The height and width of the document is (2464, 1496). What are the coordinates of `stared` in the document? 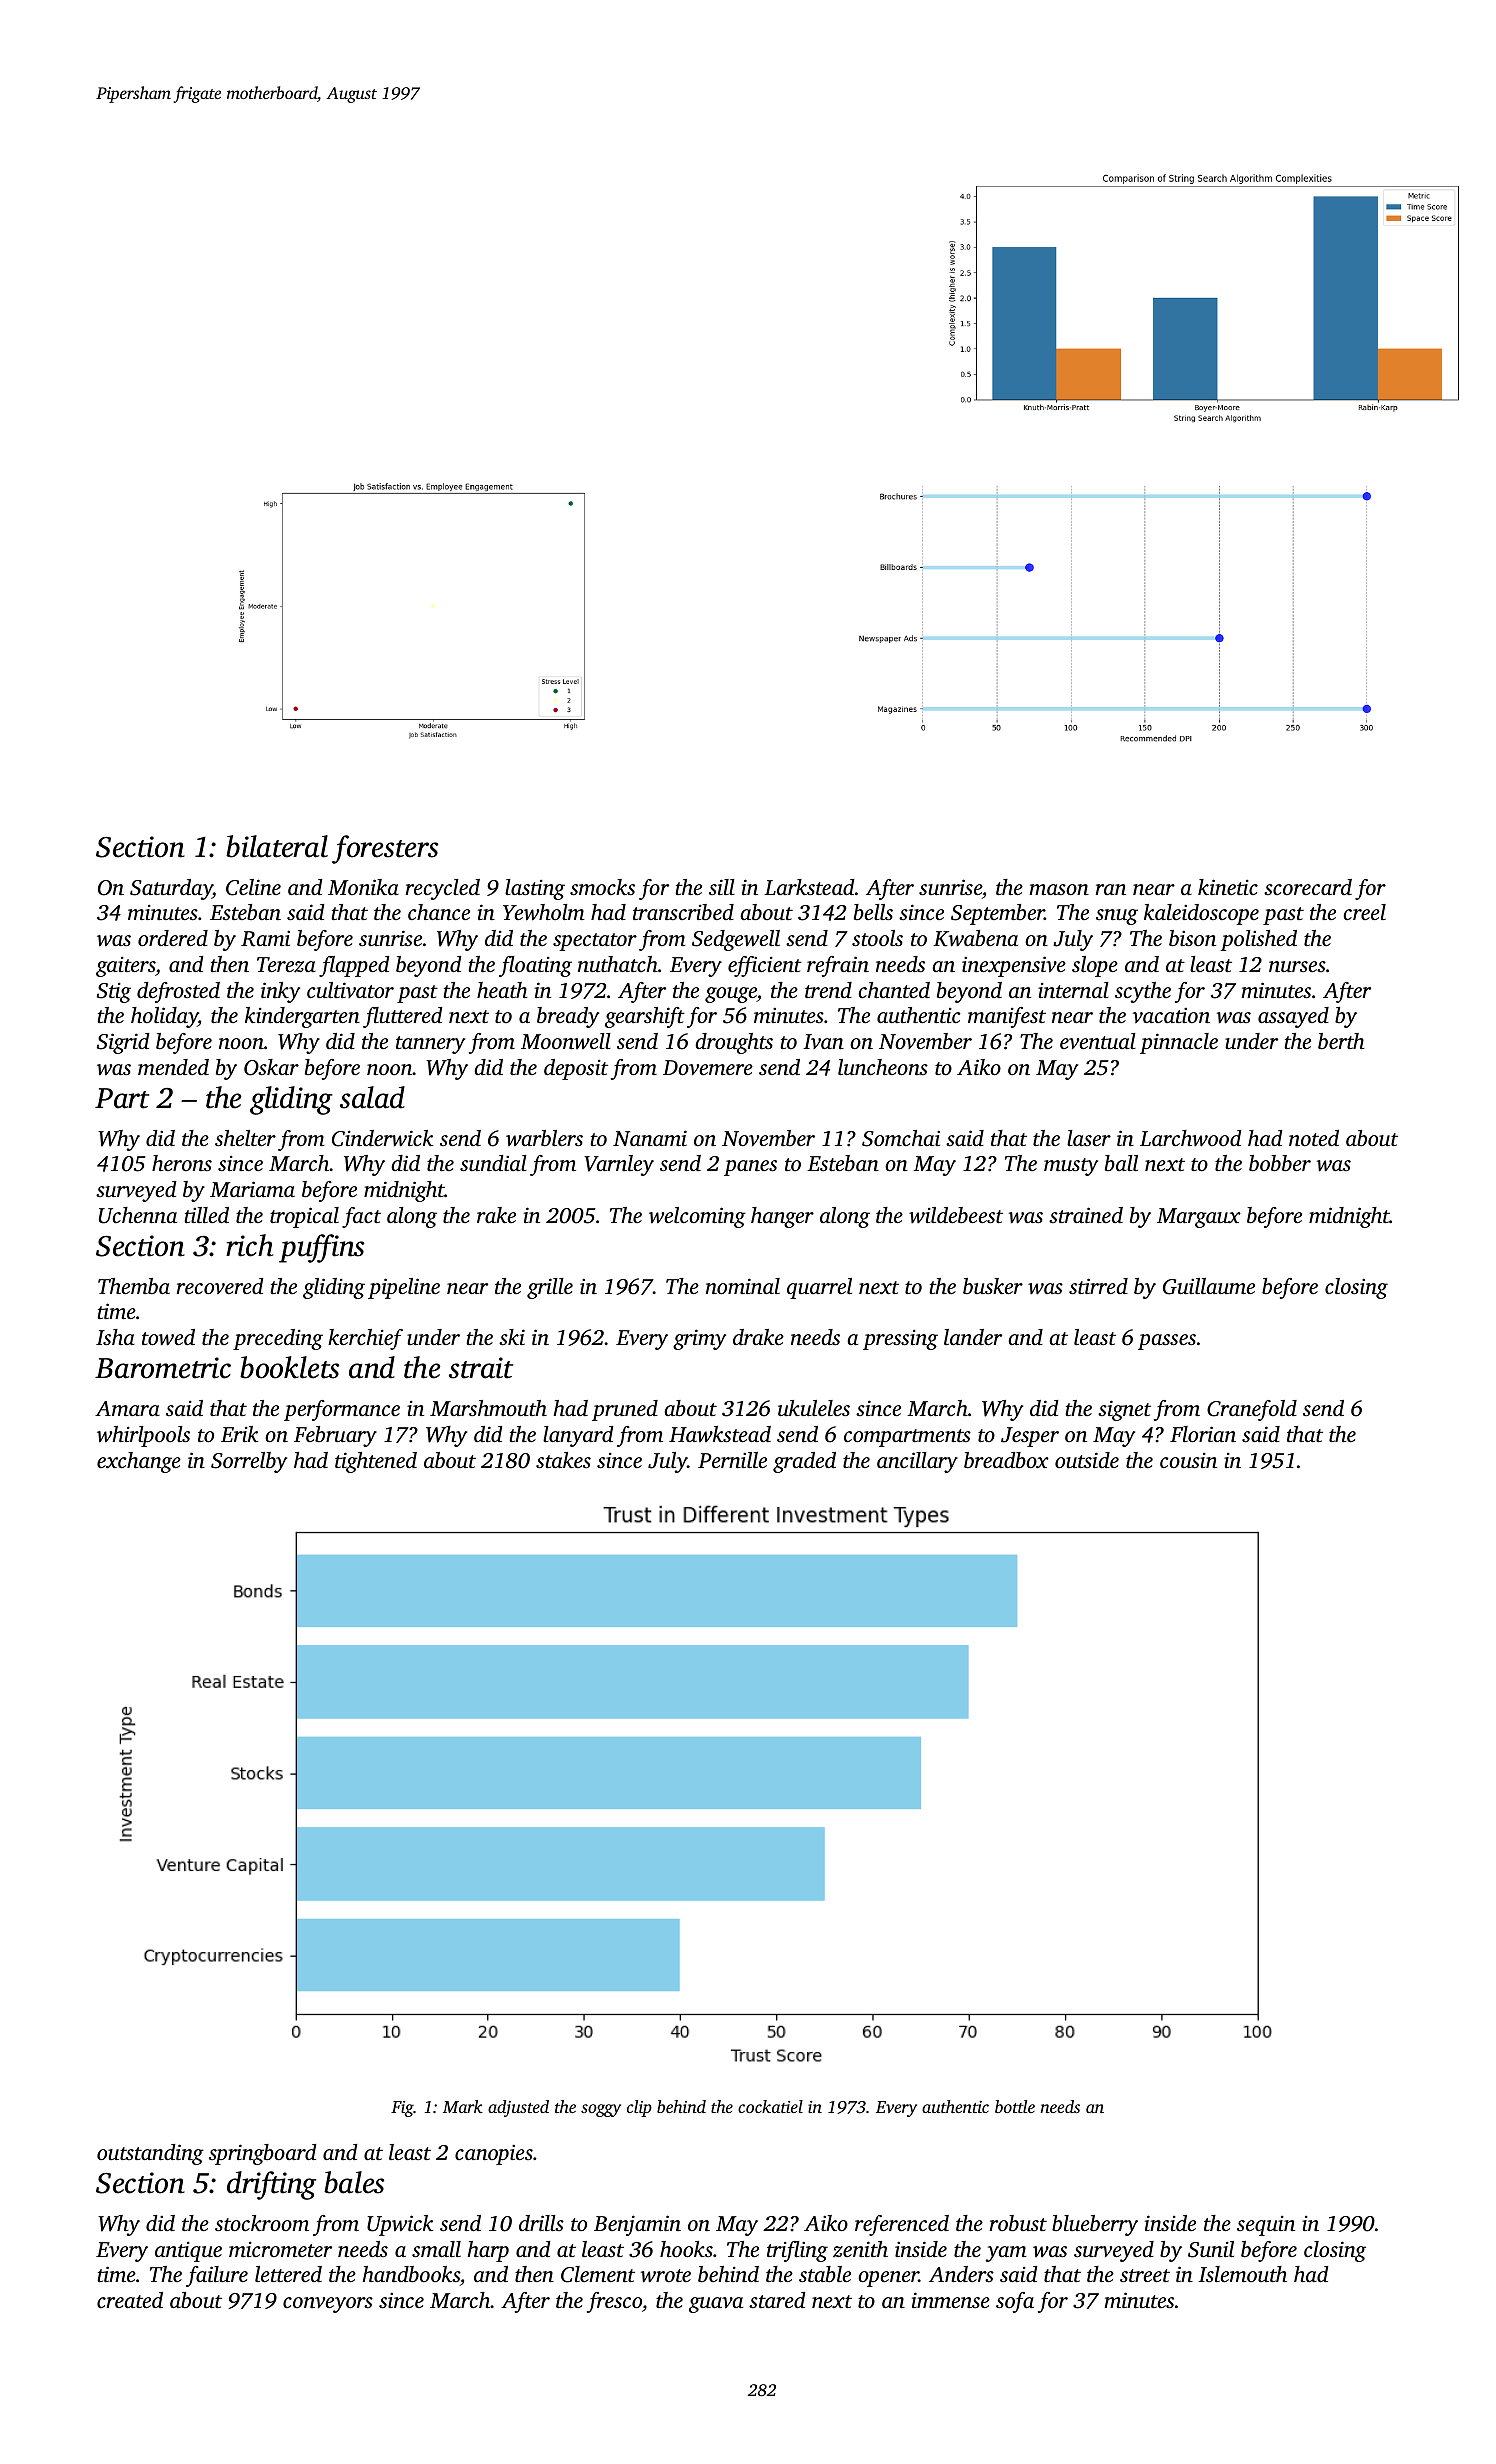 It's located at (777, 2300).
